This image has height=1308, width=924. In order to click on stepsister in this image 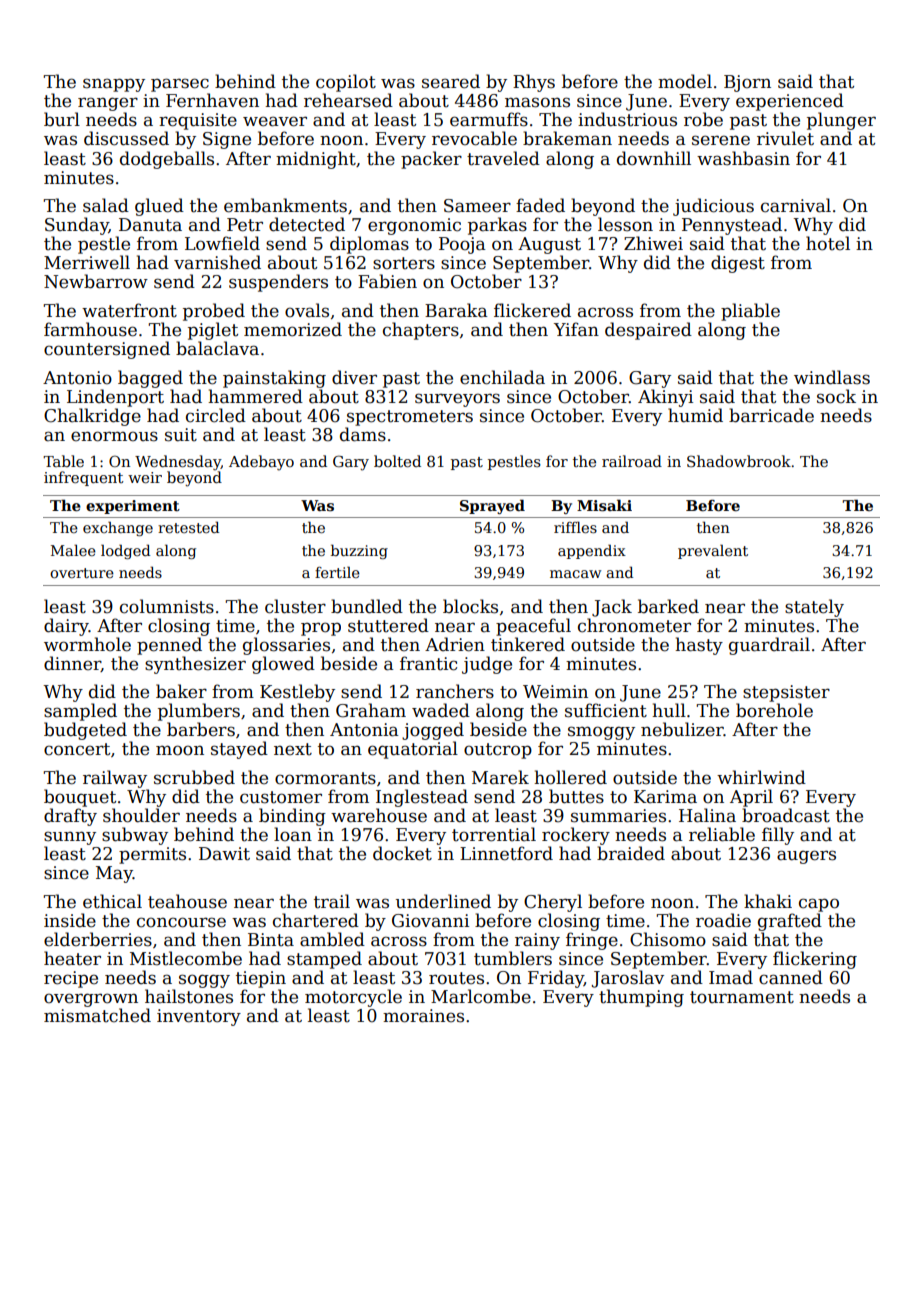, I will do `click(786, 693)`.
